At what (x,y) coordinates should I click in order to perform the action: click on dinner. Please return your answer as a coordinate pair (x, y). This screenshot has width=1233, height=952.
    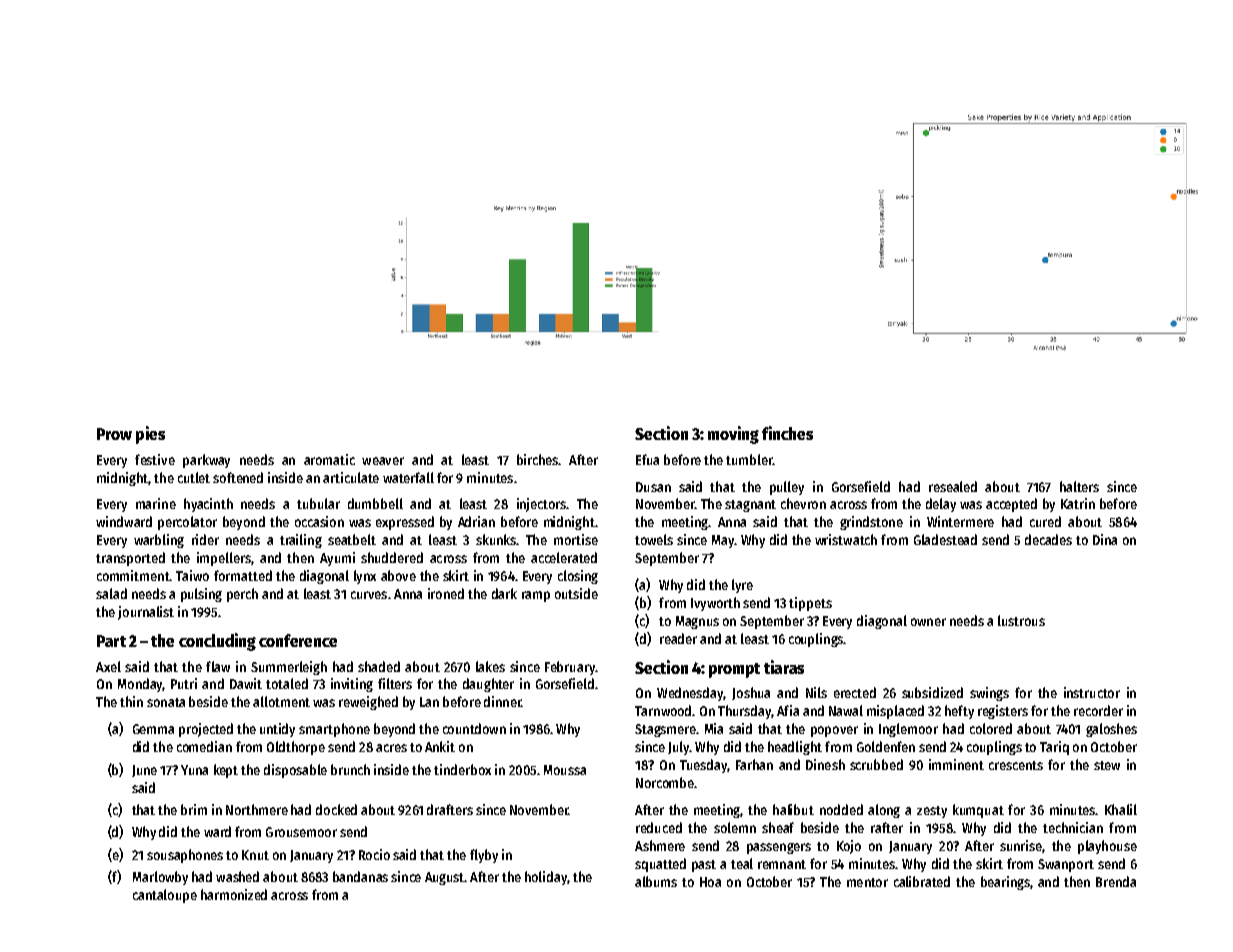
    Looking at the image, I should click on (502, 701).
